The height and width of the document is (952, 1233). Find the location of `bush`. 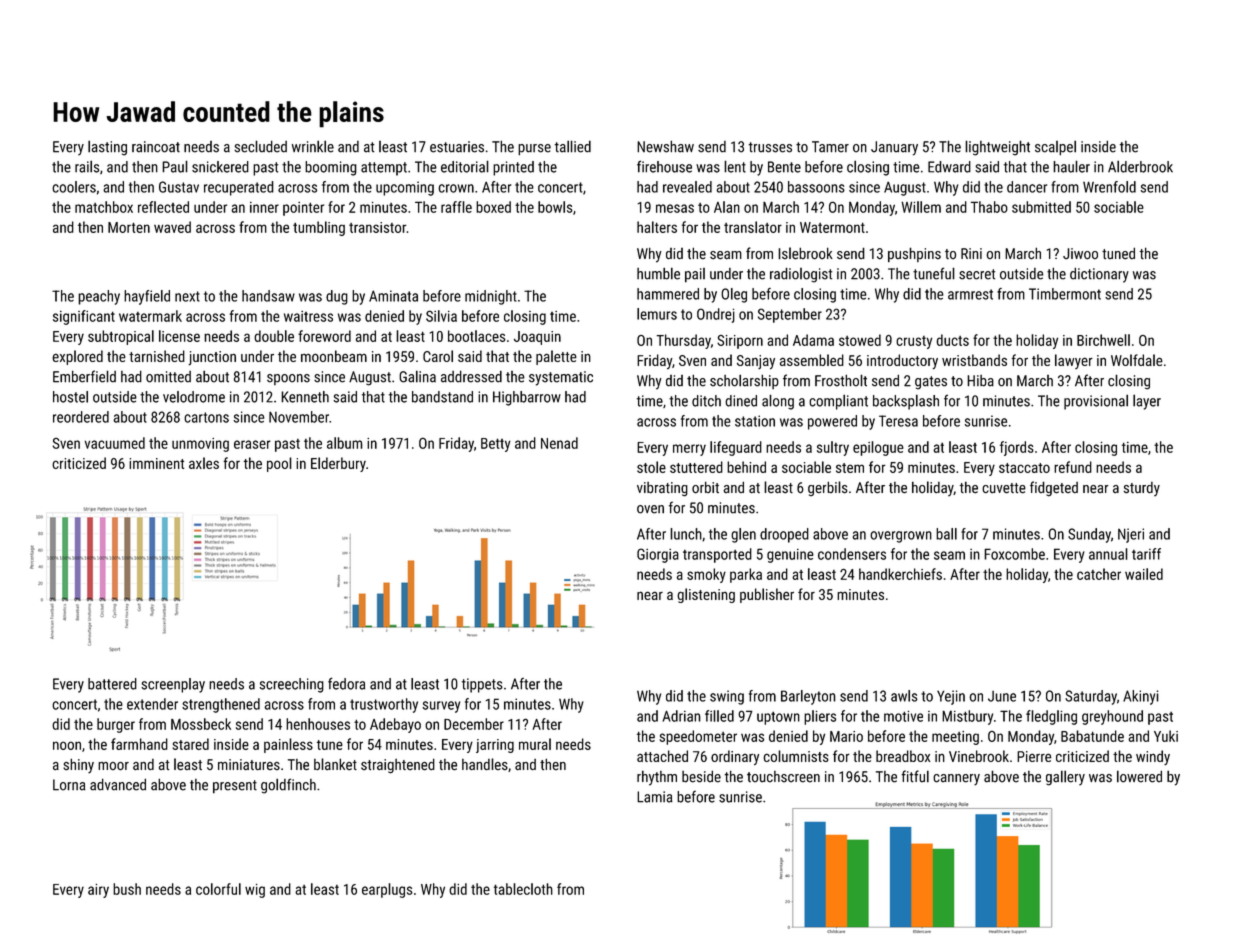

bush is located at coordinates (127, 889).
